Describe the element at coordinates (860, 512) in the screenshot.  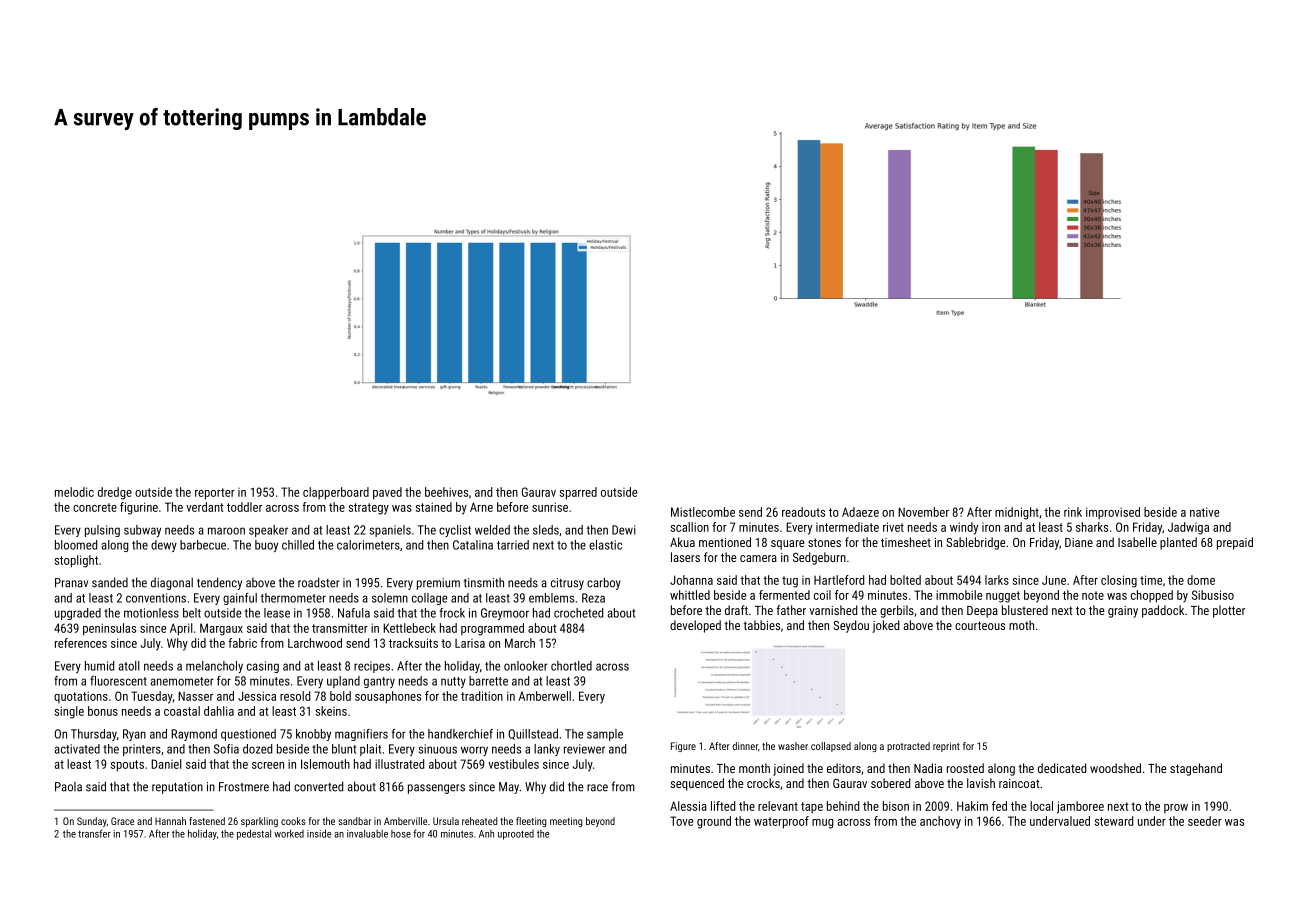
I see `Adaeze` at that location.
